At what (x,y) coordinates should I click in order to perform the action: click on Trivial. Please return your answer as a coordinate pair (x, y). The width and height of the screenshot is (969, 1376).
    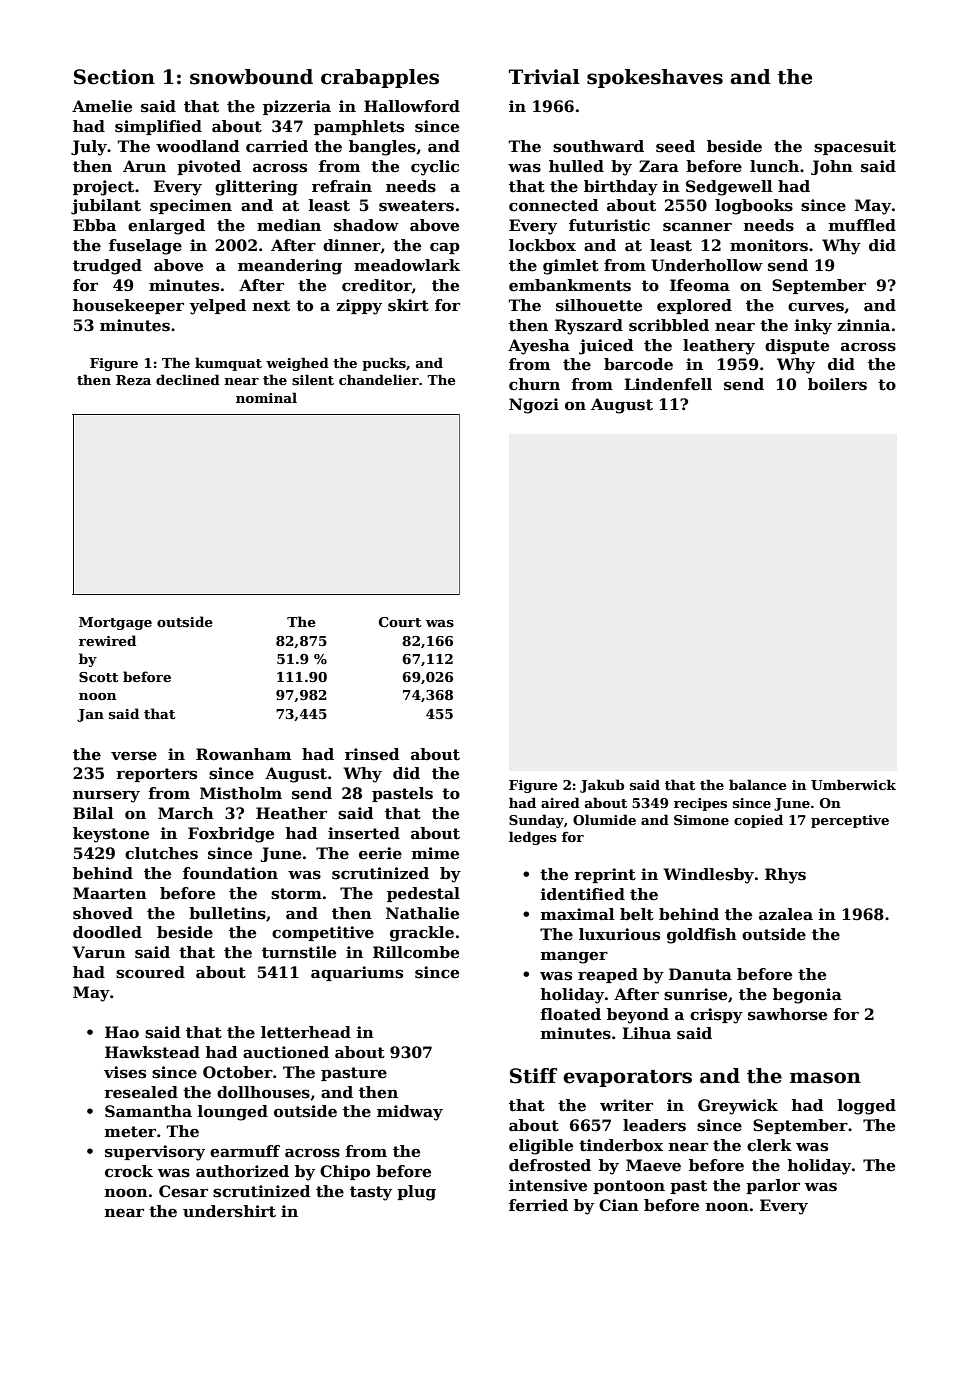
    Looking at the image, I should click on (544, 77).
